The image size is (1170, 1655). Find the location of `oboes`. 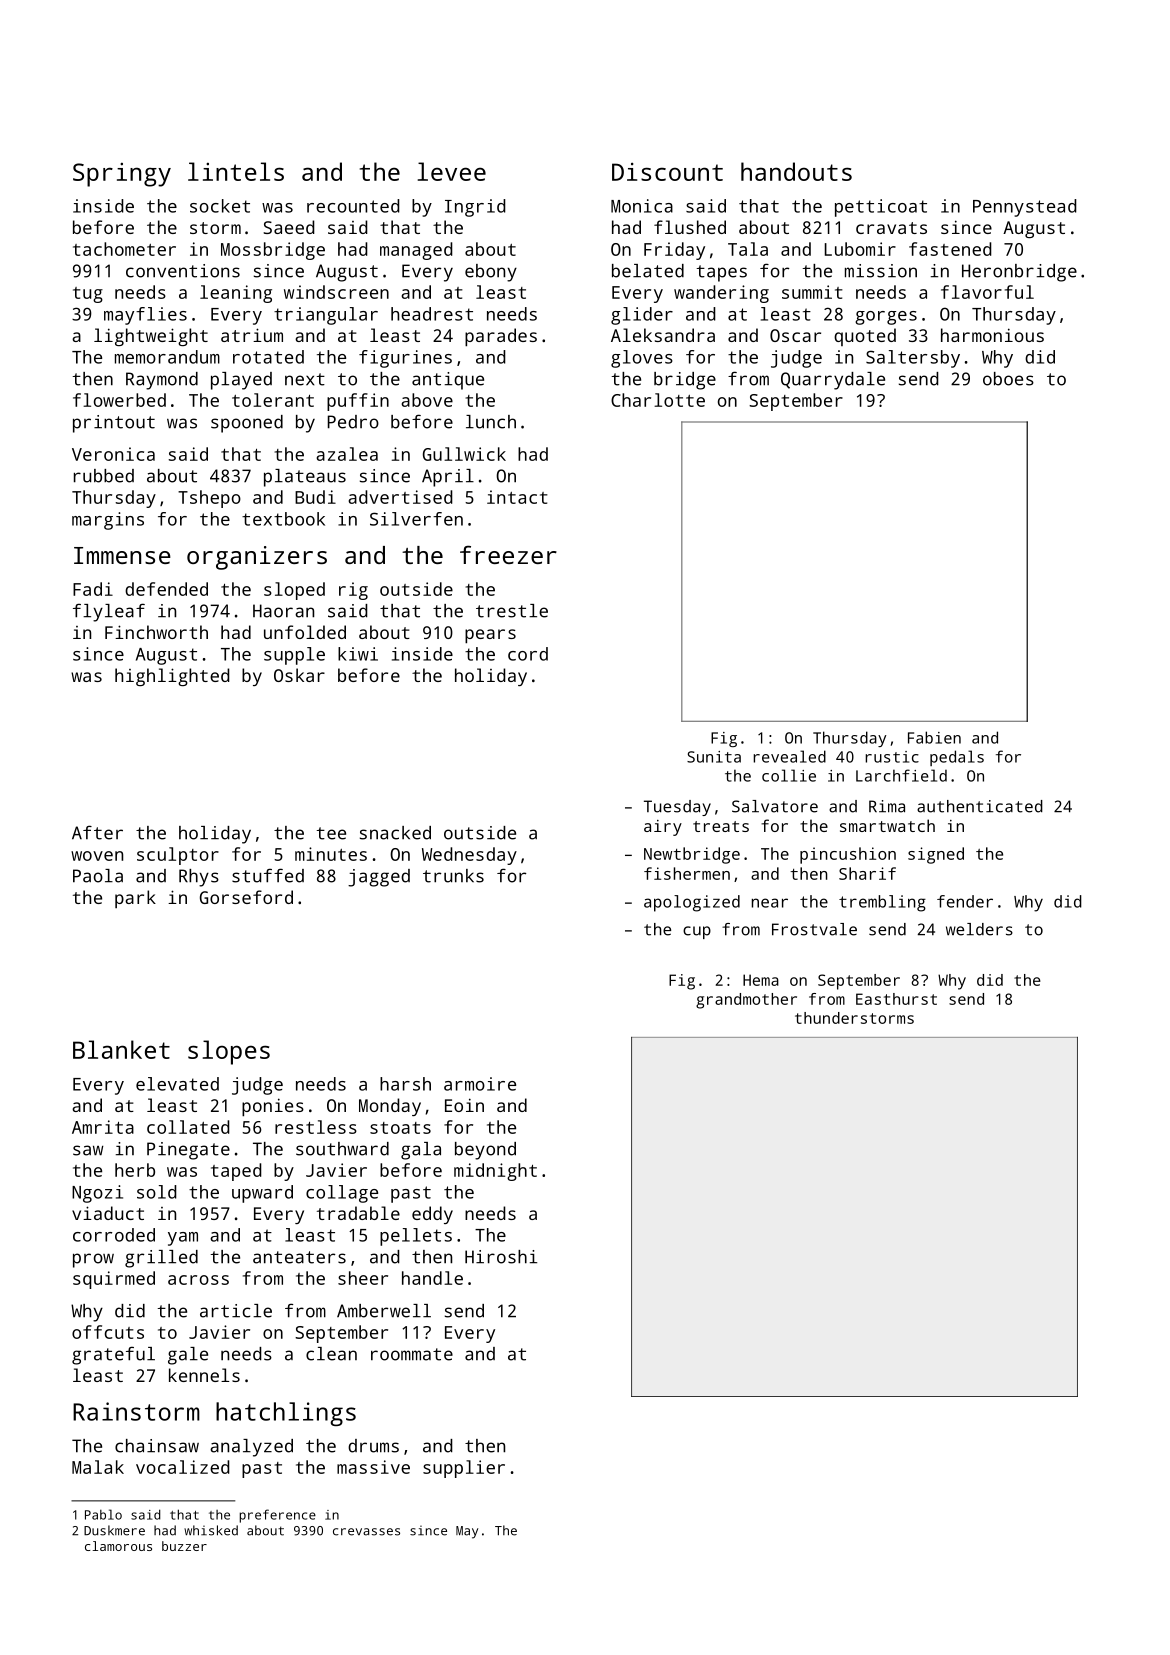

oboes is located at coordinates (1008, 379).
